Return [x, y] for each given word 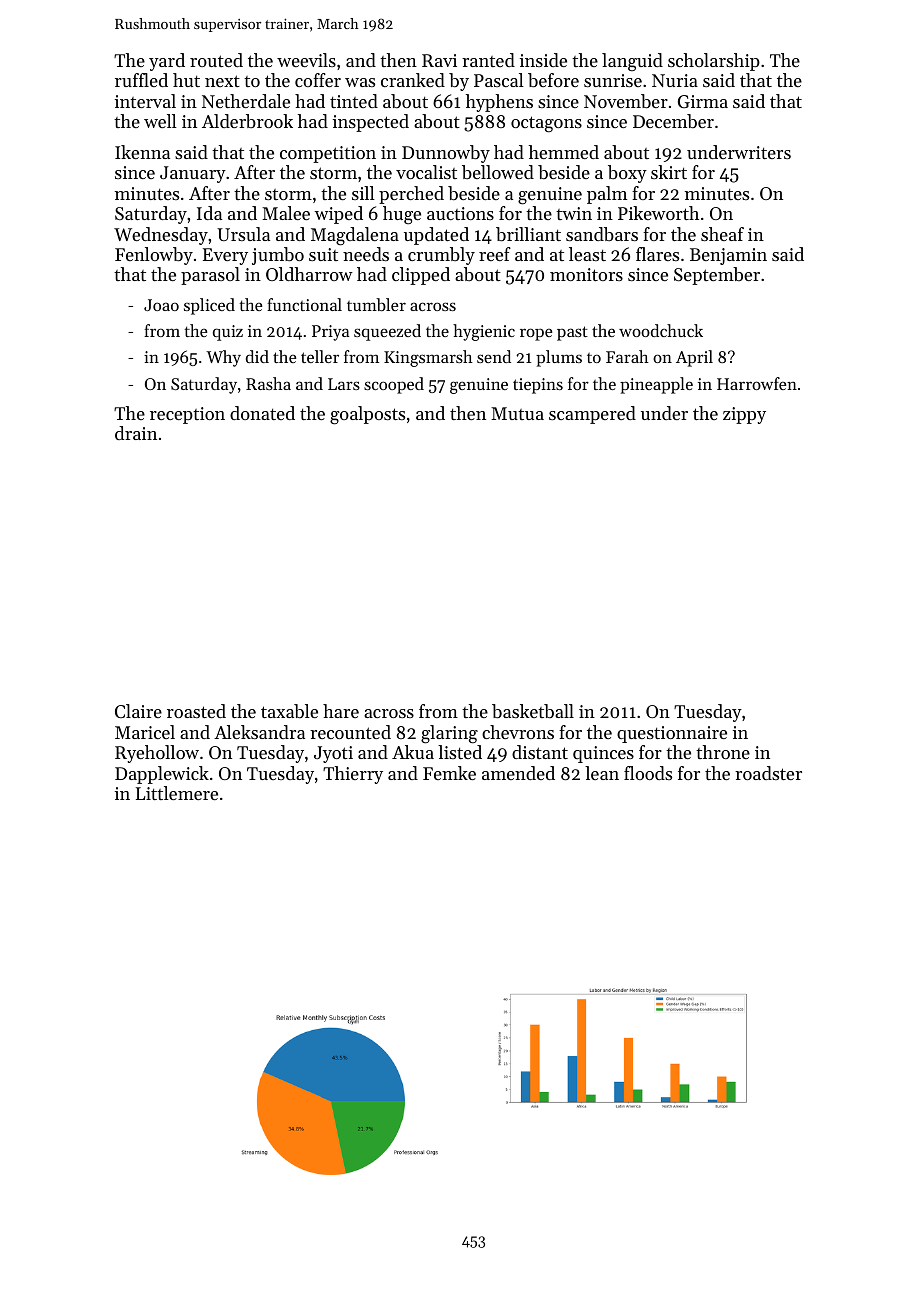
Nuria [675, 80]
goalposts [367, 415]
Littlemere [177, 793]
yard [167, 62]
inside [543, 60]
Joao [161, 305]
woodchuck [661, 330]
